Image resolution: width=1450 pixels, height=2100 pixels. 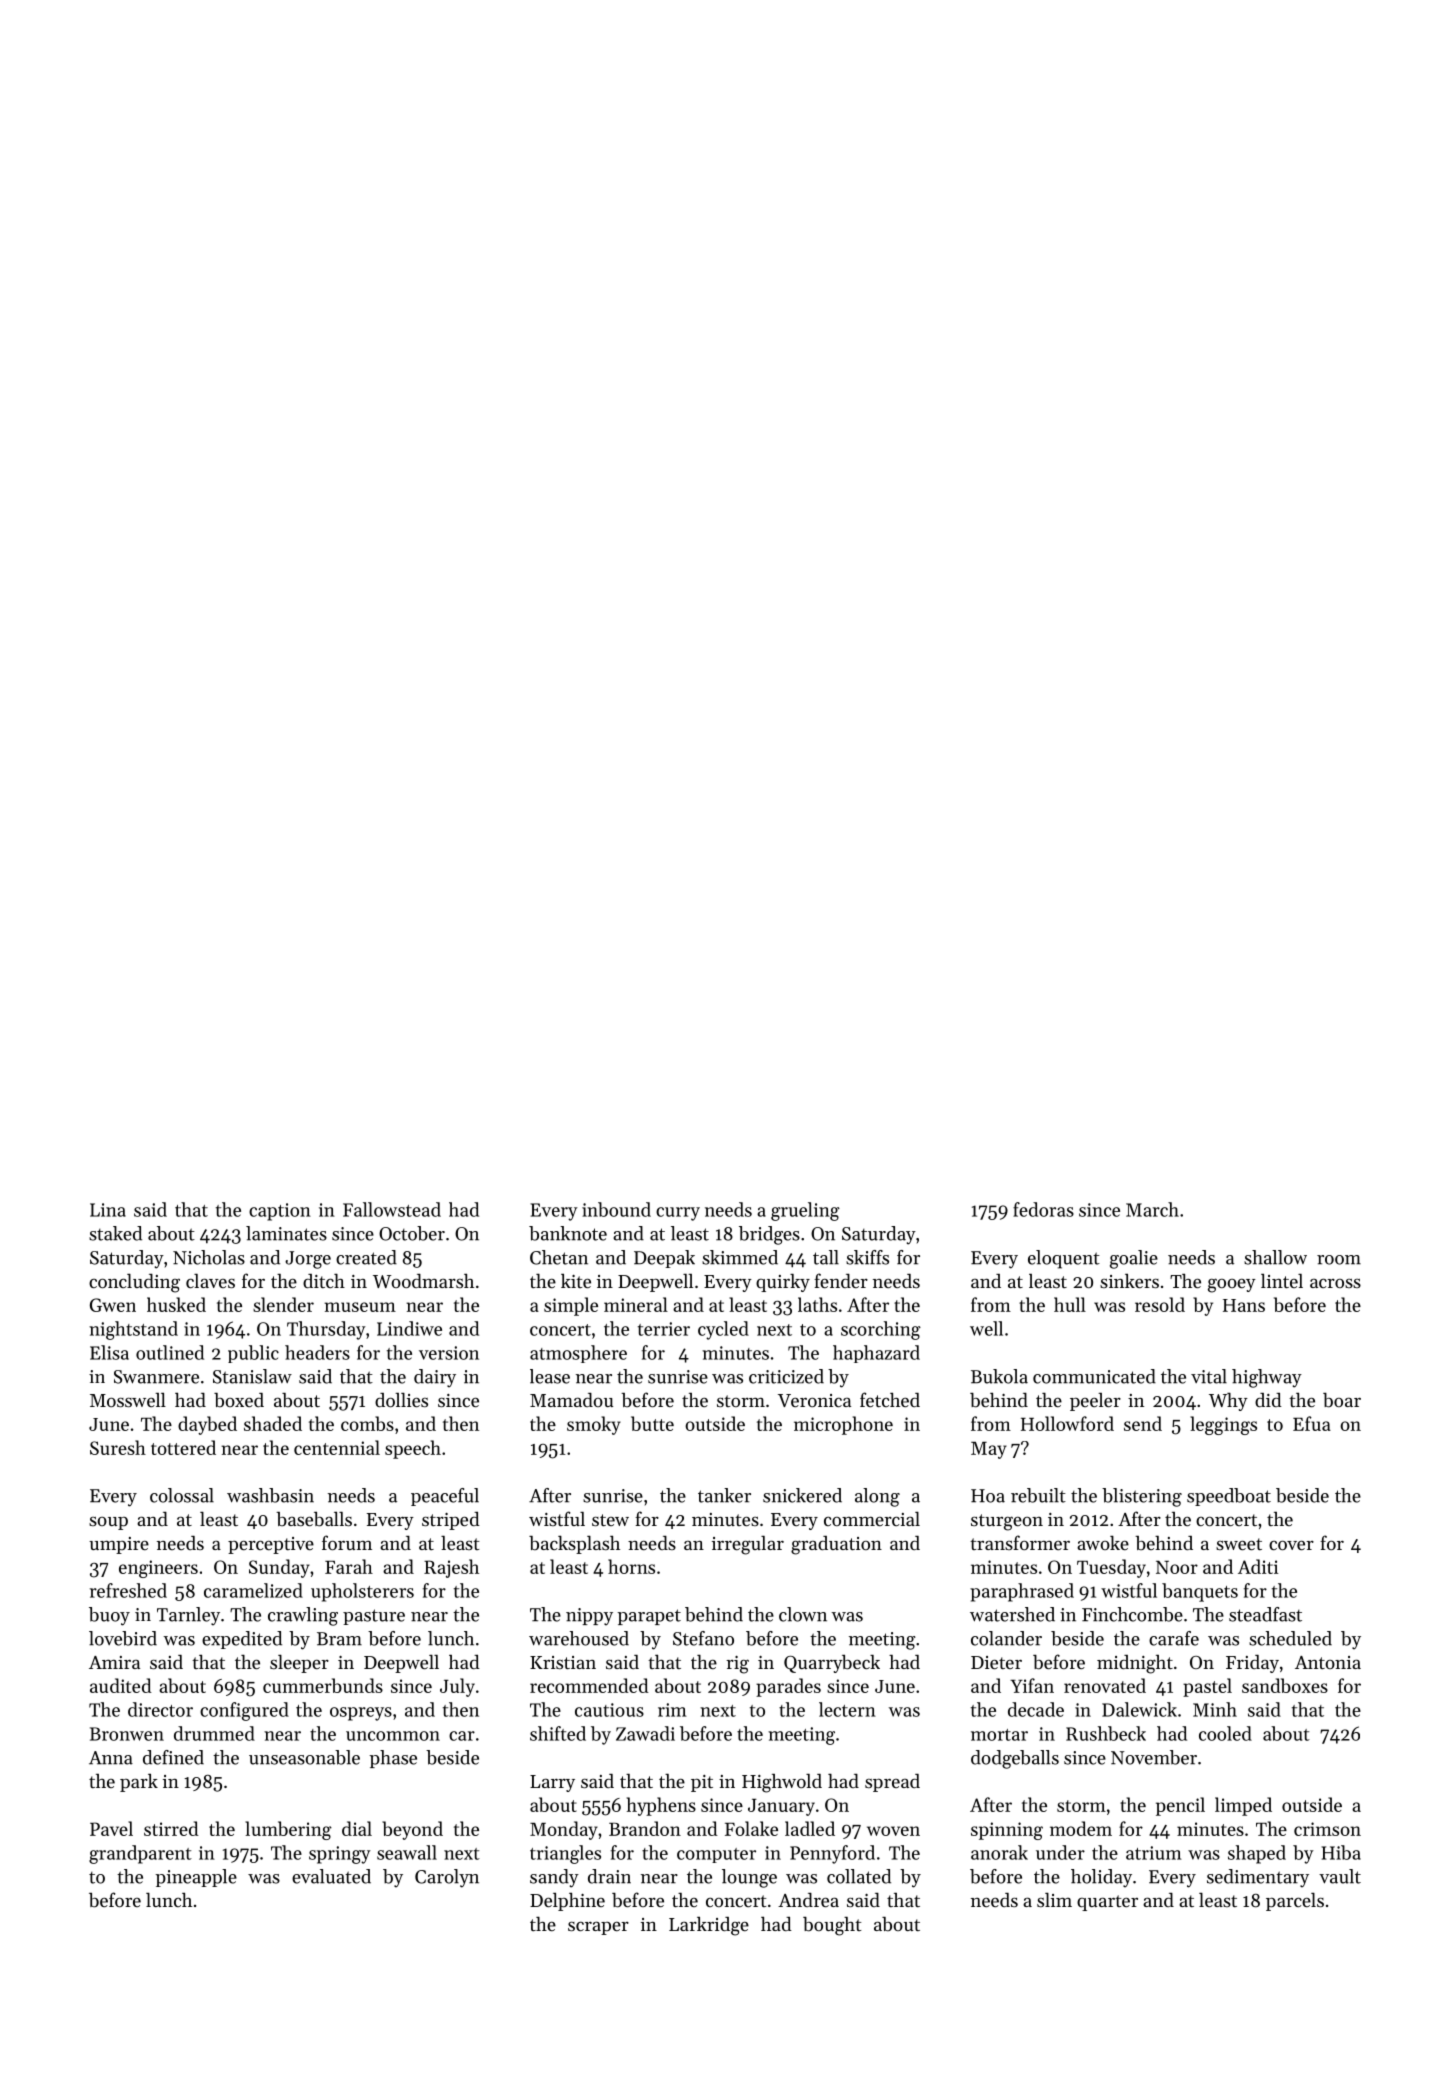 I want to click on vital, so click(x=1209, y=1376).
